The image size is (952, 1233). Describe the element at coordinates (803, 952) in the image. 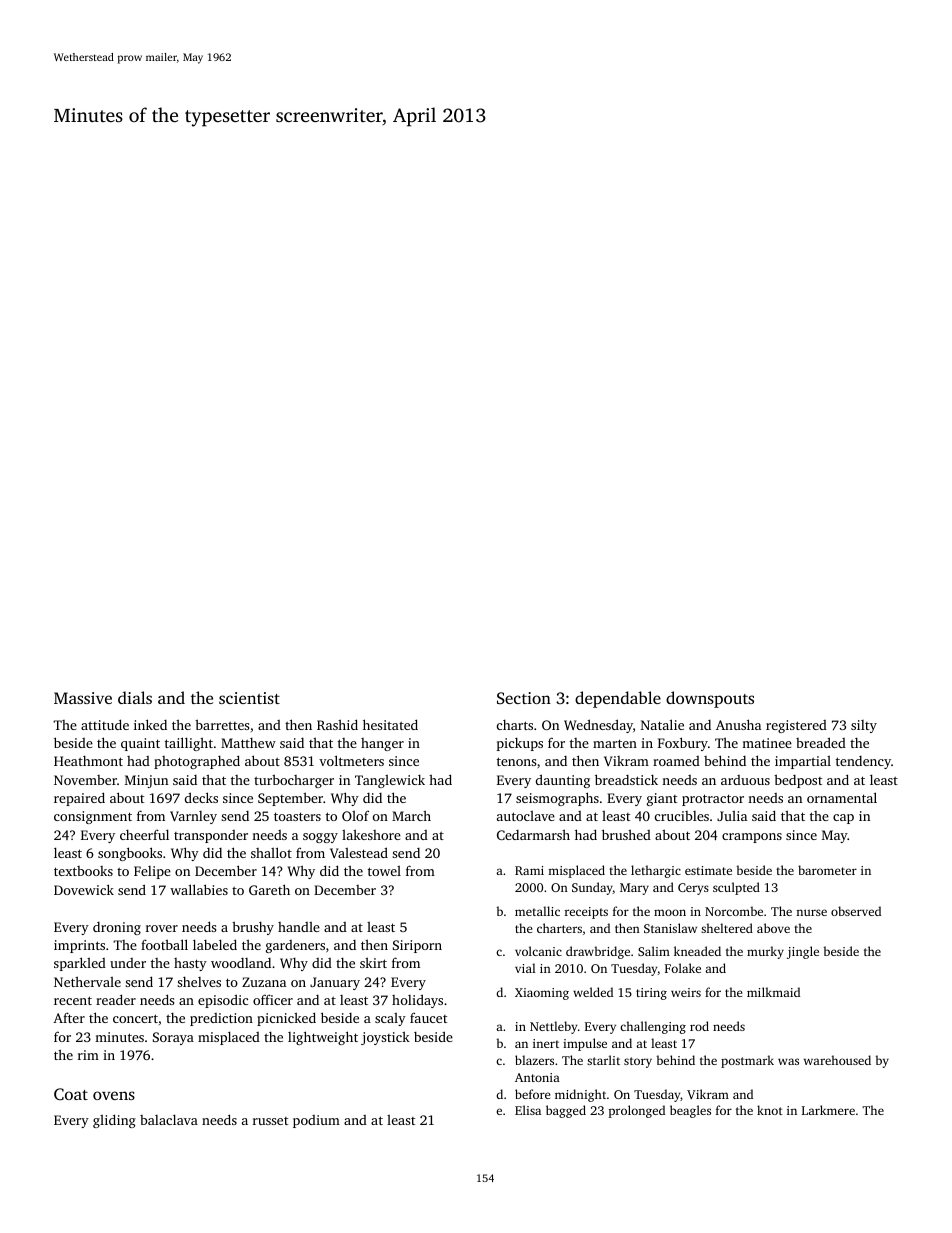

I see `jingle` at that location.
